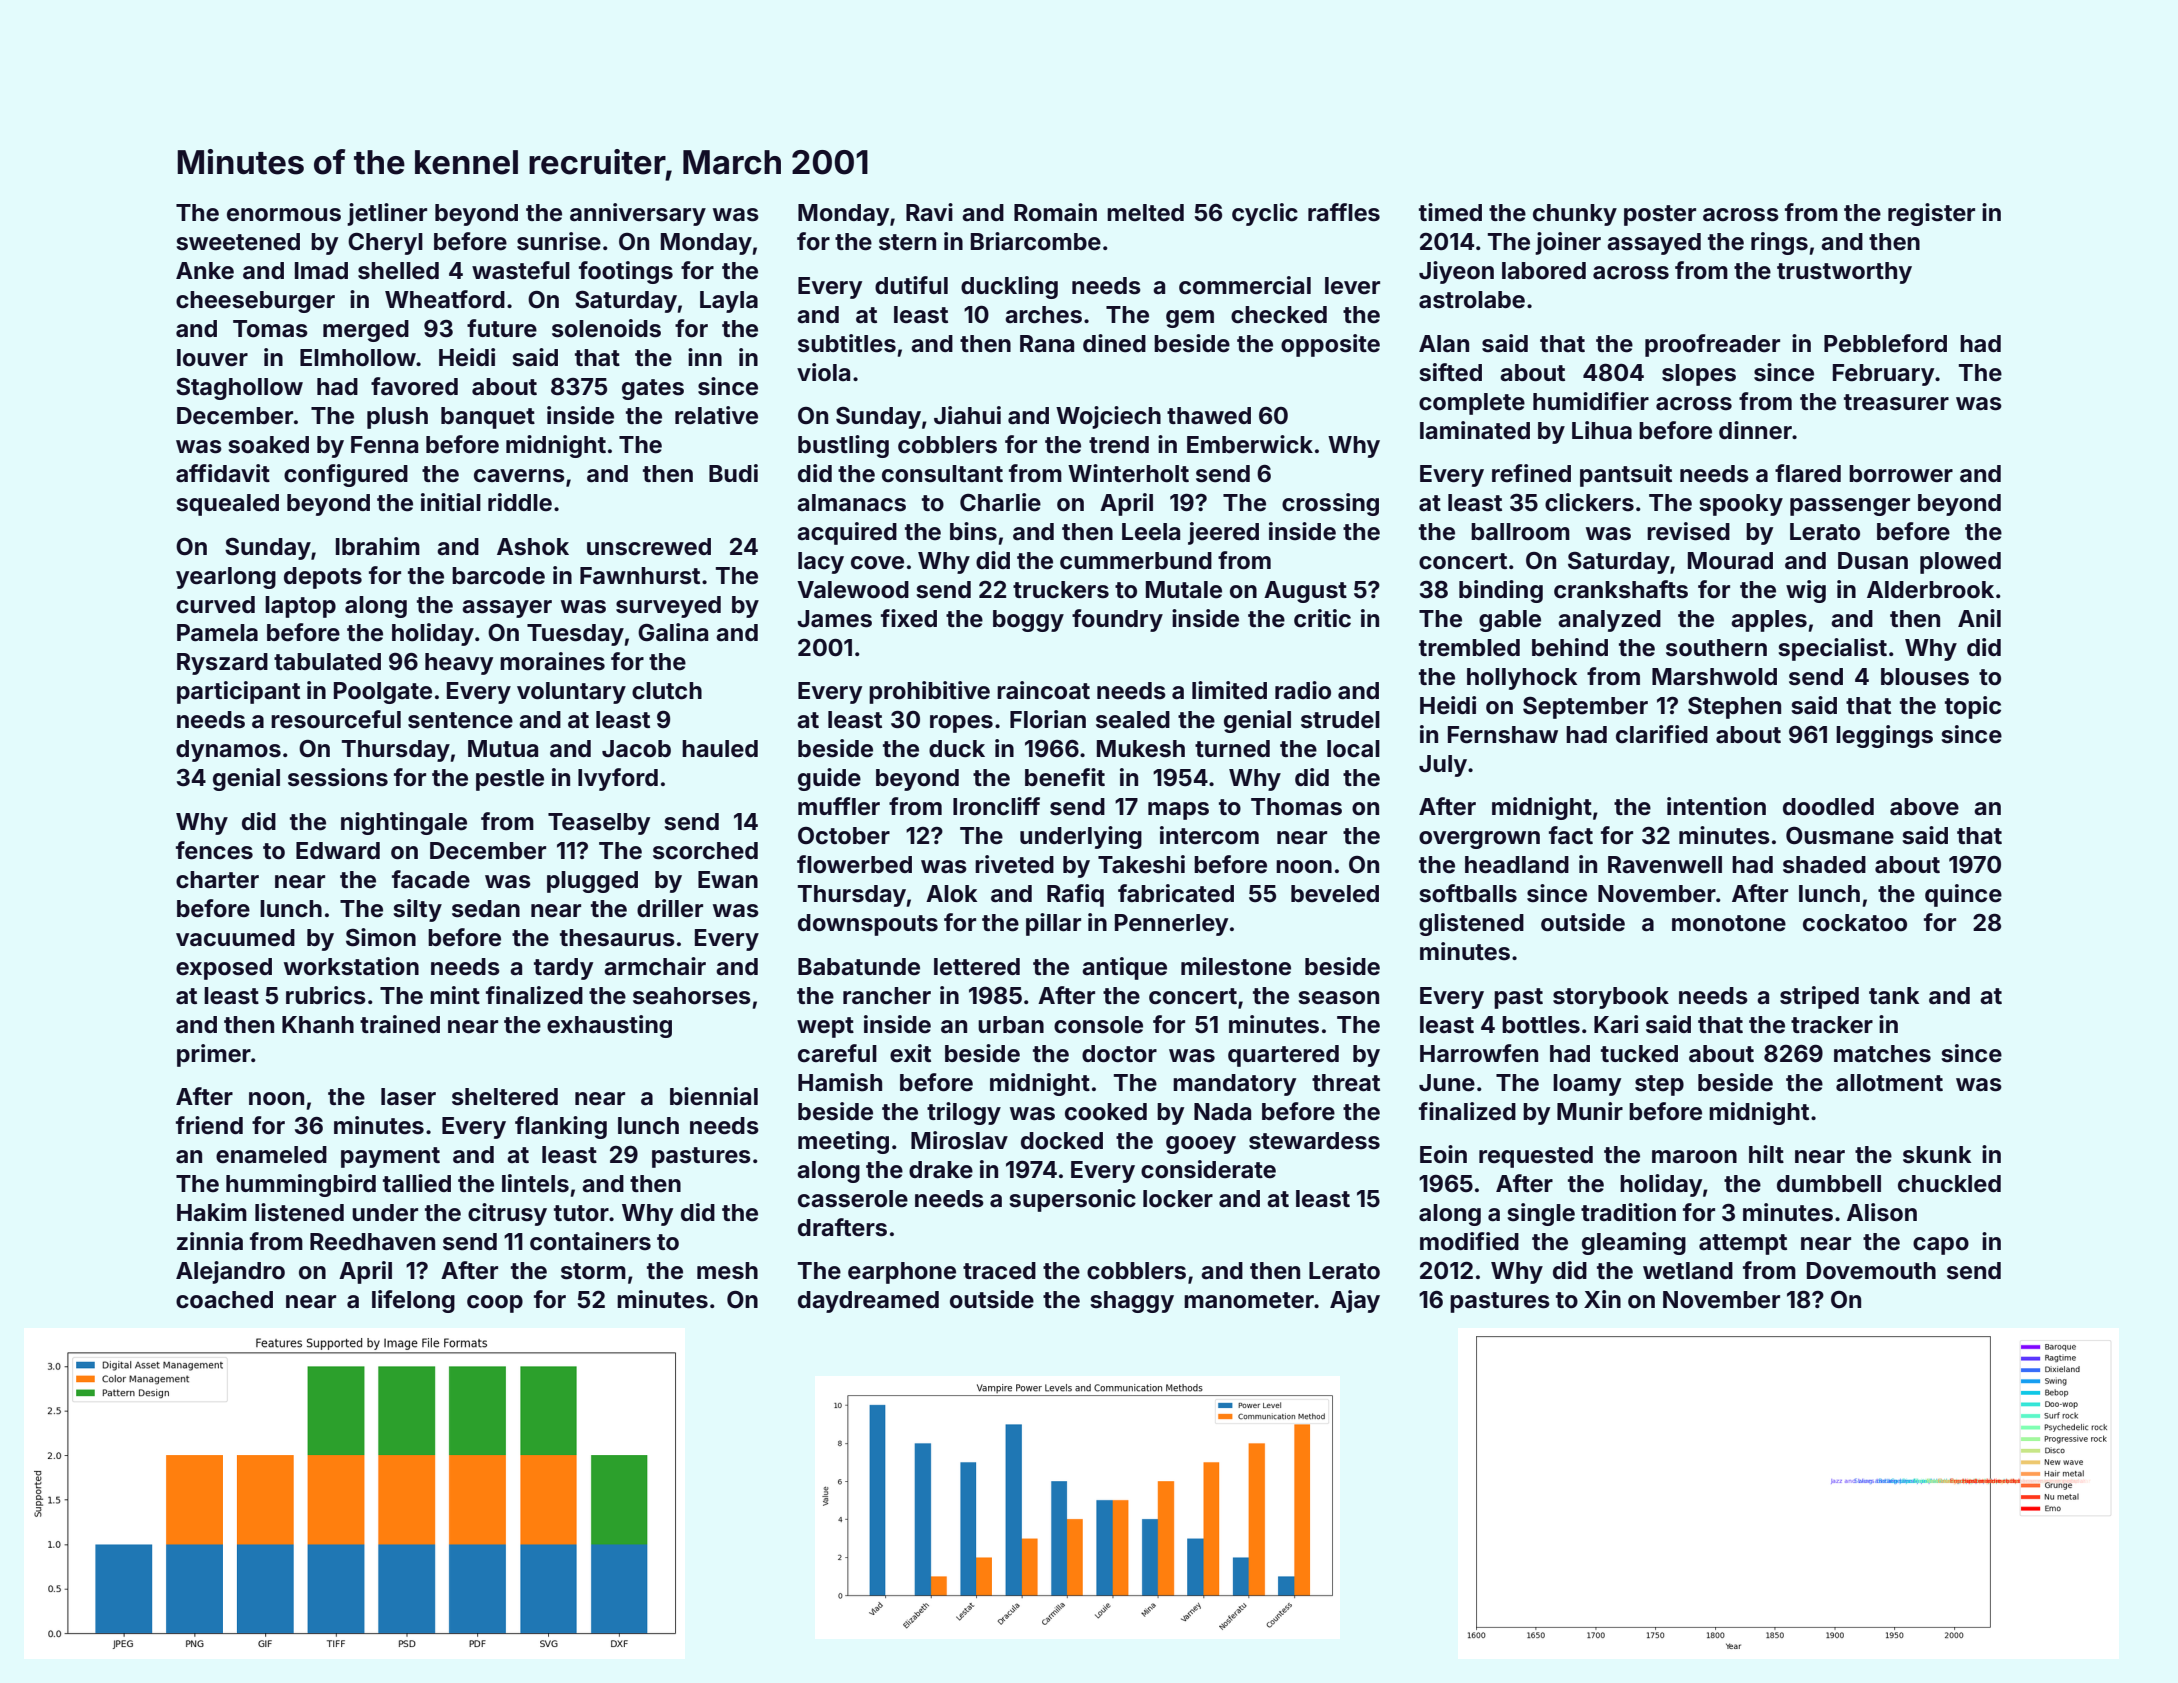 This screenshot has height=1683, width=2178. What do you see at coordinates (854, 864) in the screenshot?
I see `flowerbed` at bounding box center [854, 864].
